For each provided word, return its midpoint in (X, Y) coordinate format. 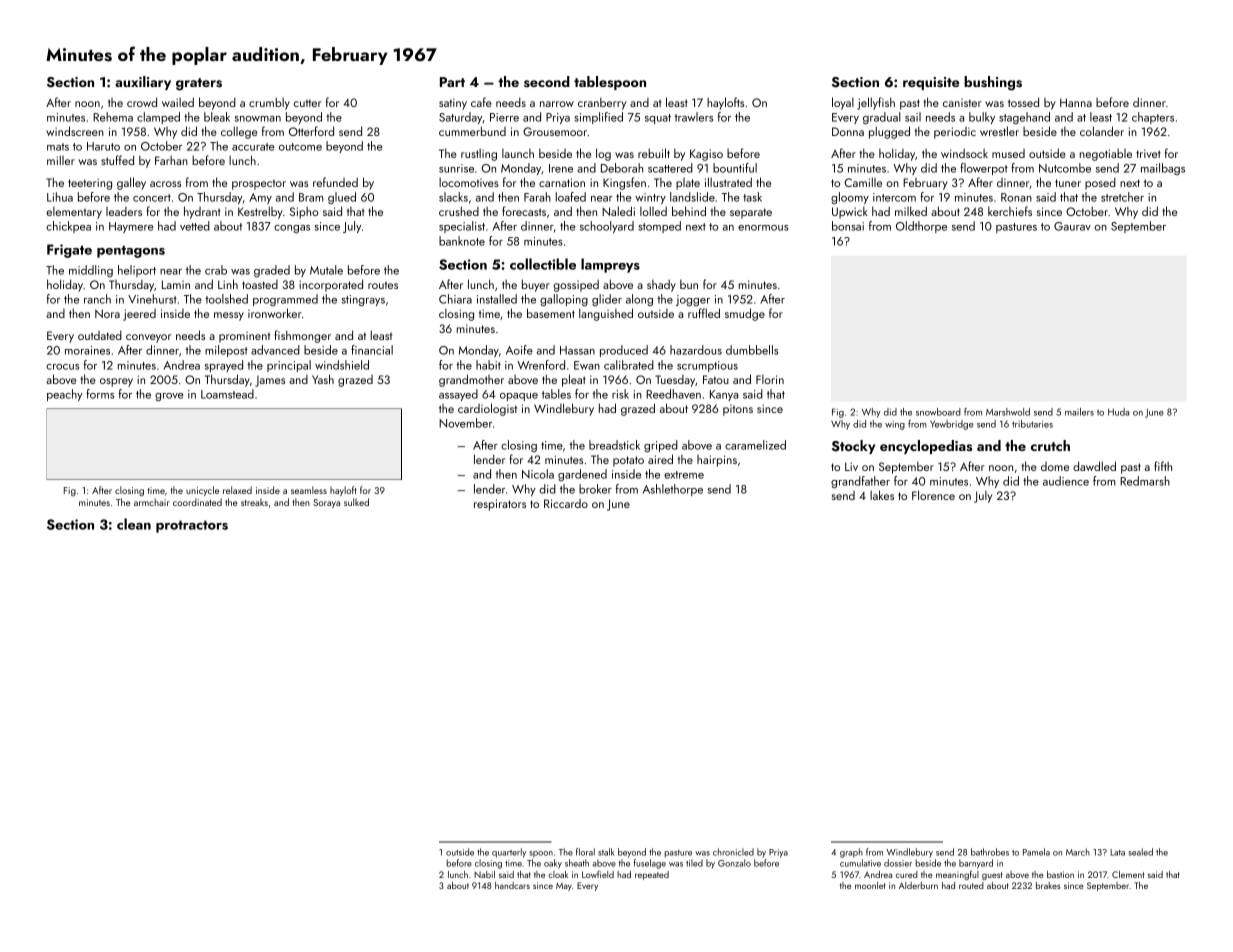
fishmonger (302, 336)
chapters (1153, 118)
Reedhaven (673, 394)
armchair (152, 502)
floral (585, 852)
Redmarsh (1145, 481)
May (564, 887)
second (547, 81)
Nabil (484, 874)
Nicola (538, 474)
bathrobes (990, 852)
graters (199, 84)
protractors (192, 526)
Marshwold (1008, 412)
